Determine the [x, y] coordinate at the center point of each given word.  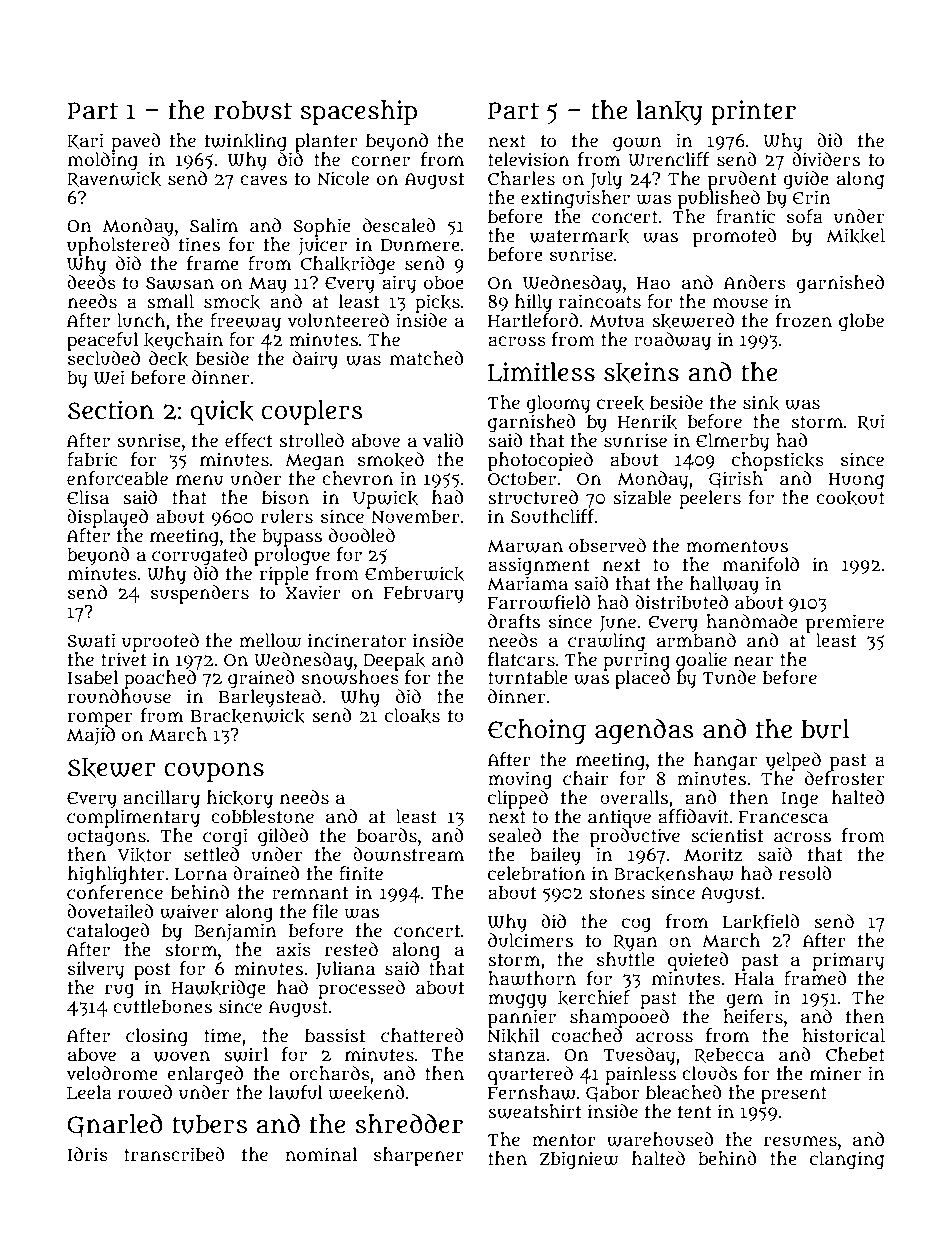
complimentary [133, 818]
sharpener [419, 1156]
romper [100, 719]
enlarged [205, 1075]
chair [585, 778]
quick [222, 412]
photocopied [540, 461]
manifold [761, 564]
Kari [85, 141]
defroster [844, 778]
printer [753, 112]
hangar [725, 761]
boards [387, 835]
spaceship [358, 112]
